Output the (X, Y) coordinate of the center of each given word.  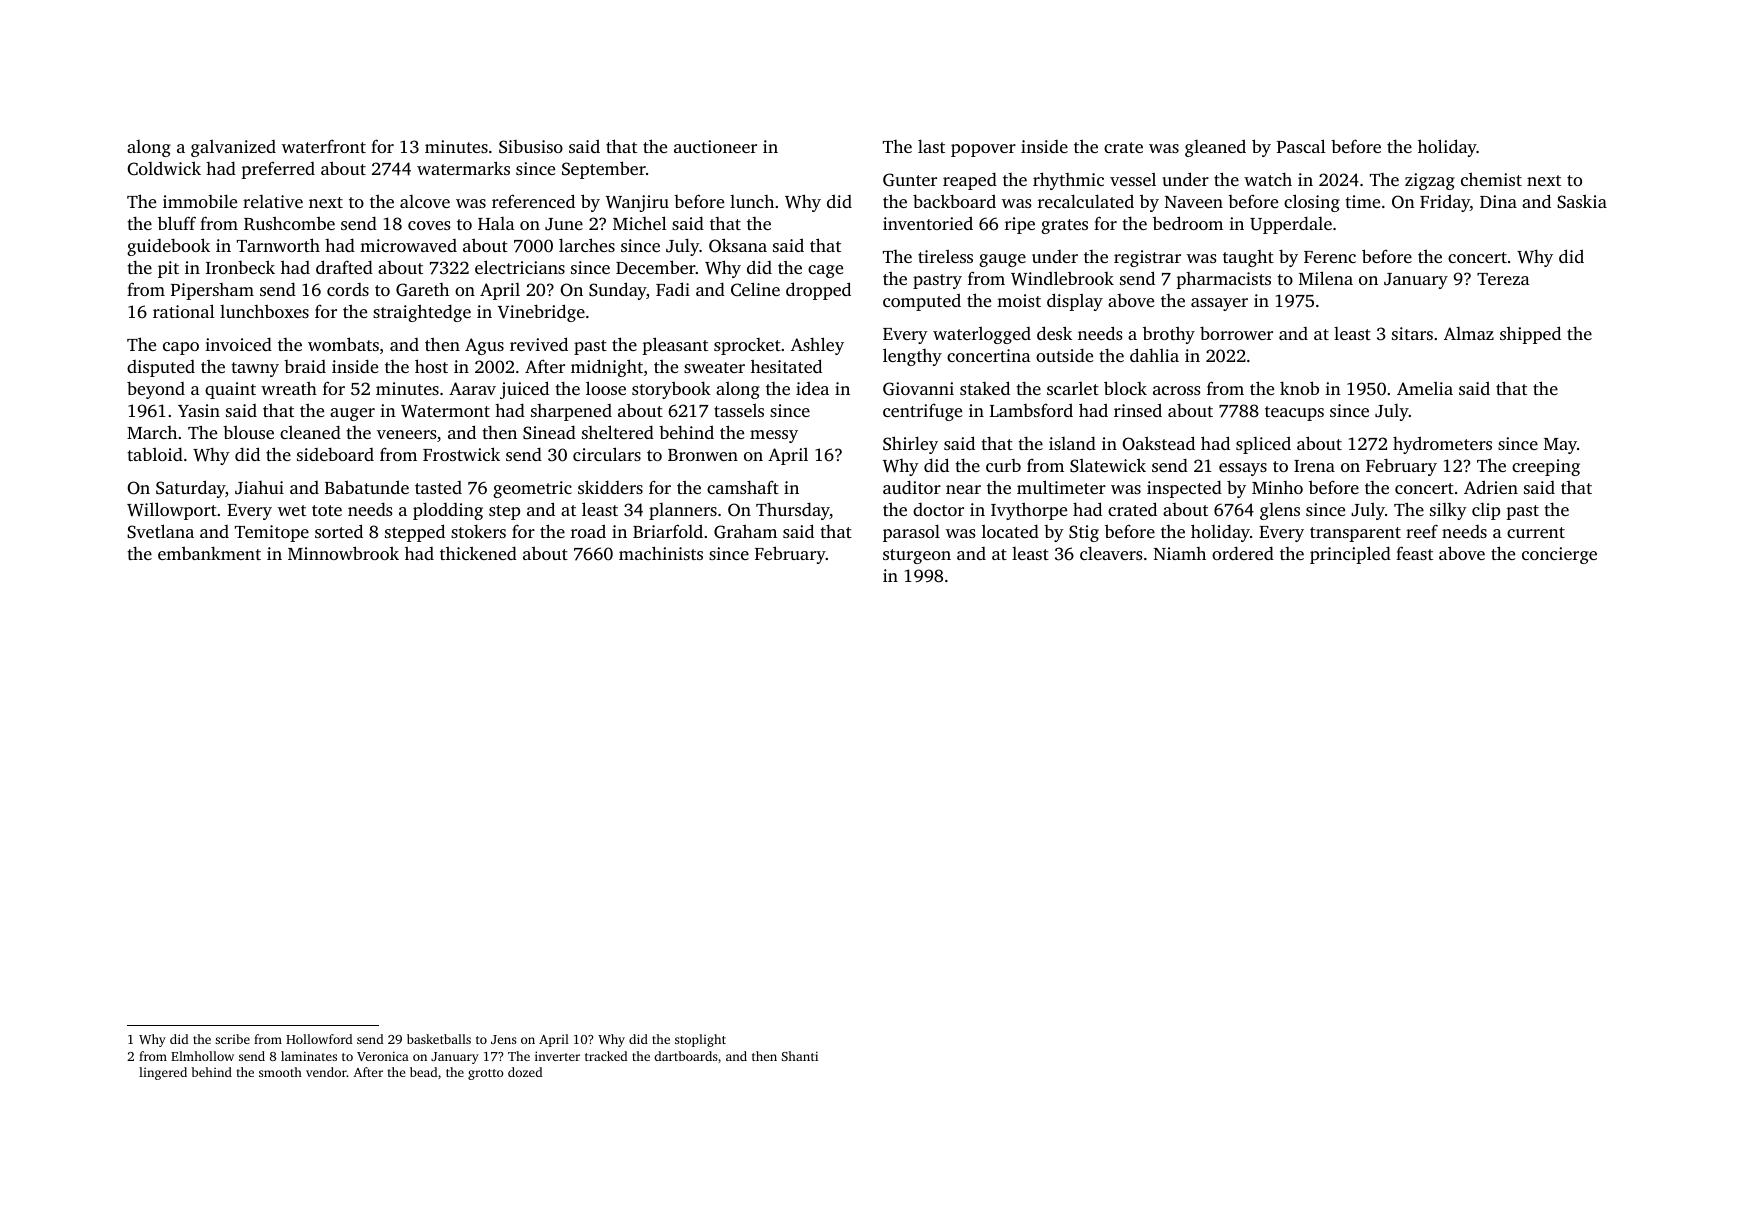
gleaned (1215, 148)
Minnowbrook (343, 553)
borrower (1236, 333)
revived (539, 344)
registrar (1147, 258)
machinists (661, 553)
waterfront (324, 146)
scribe (232, 1039)
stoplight (700, 1040)
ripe (1020, 225)
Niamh (1180, 553)
